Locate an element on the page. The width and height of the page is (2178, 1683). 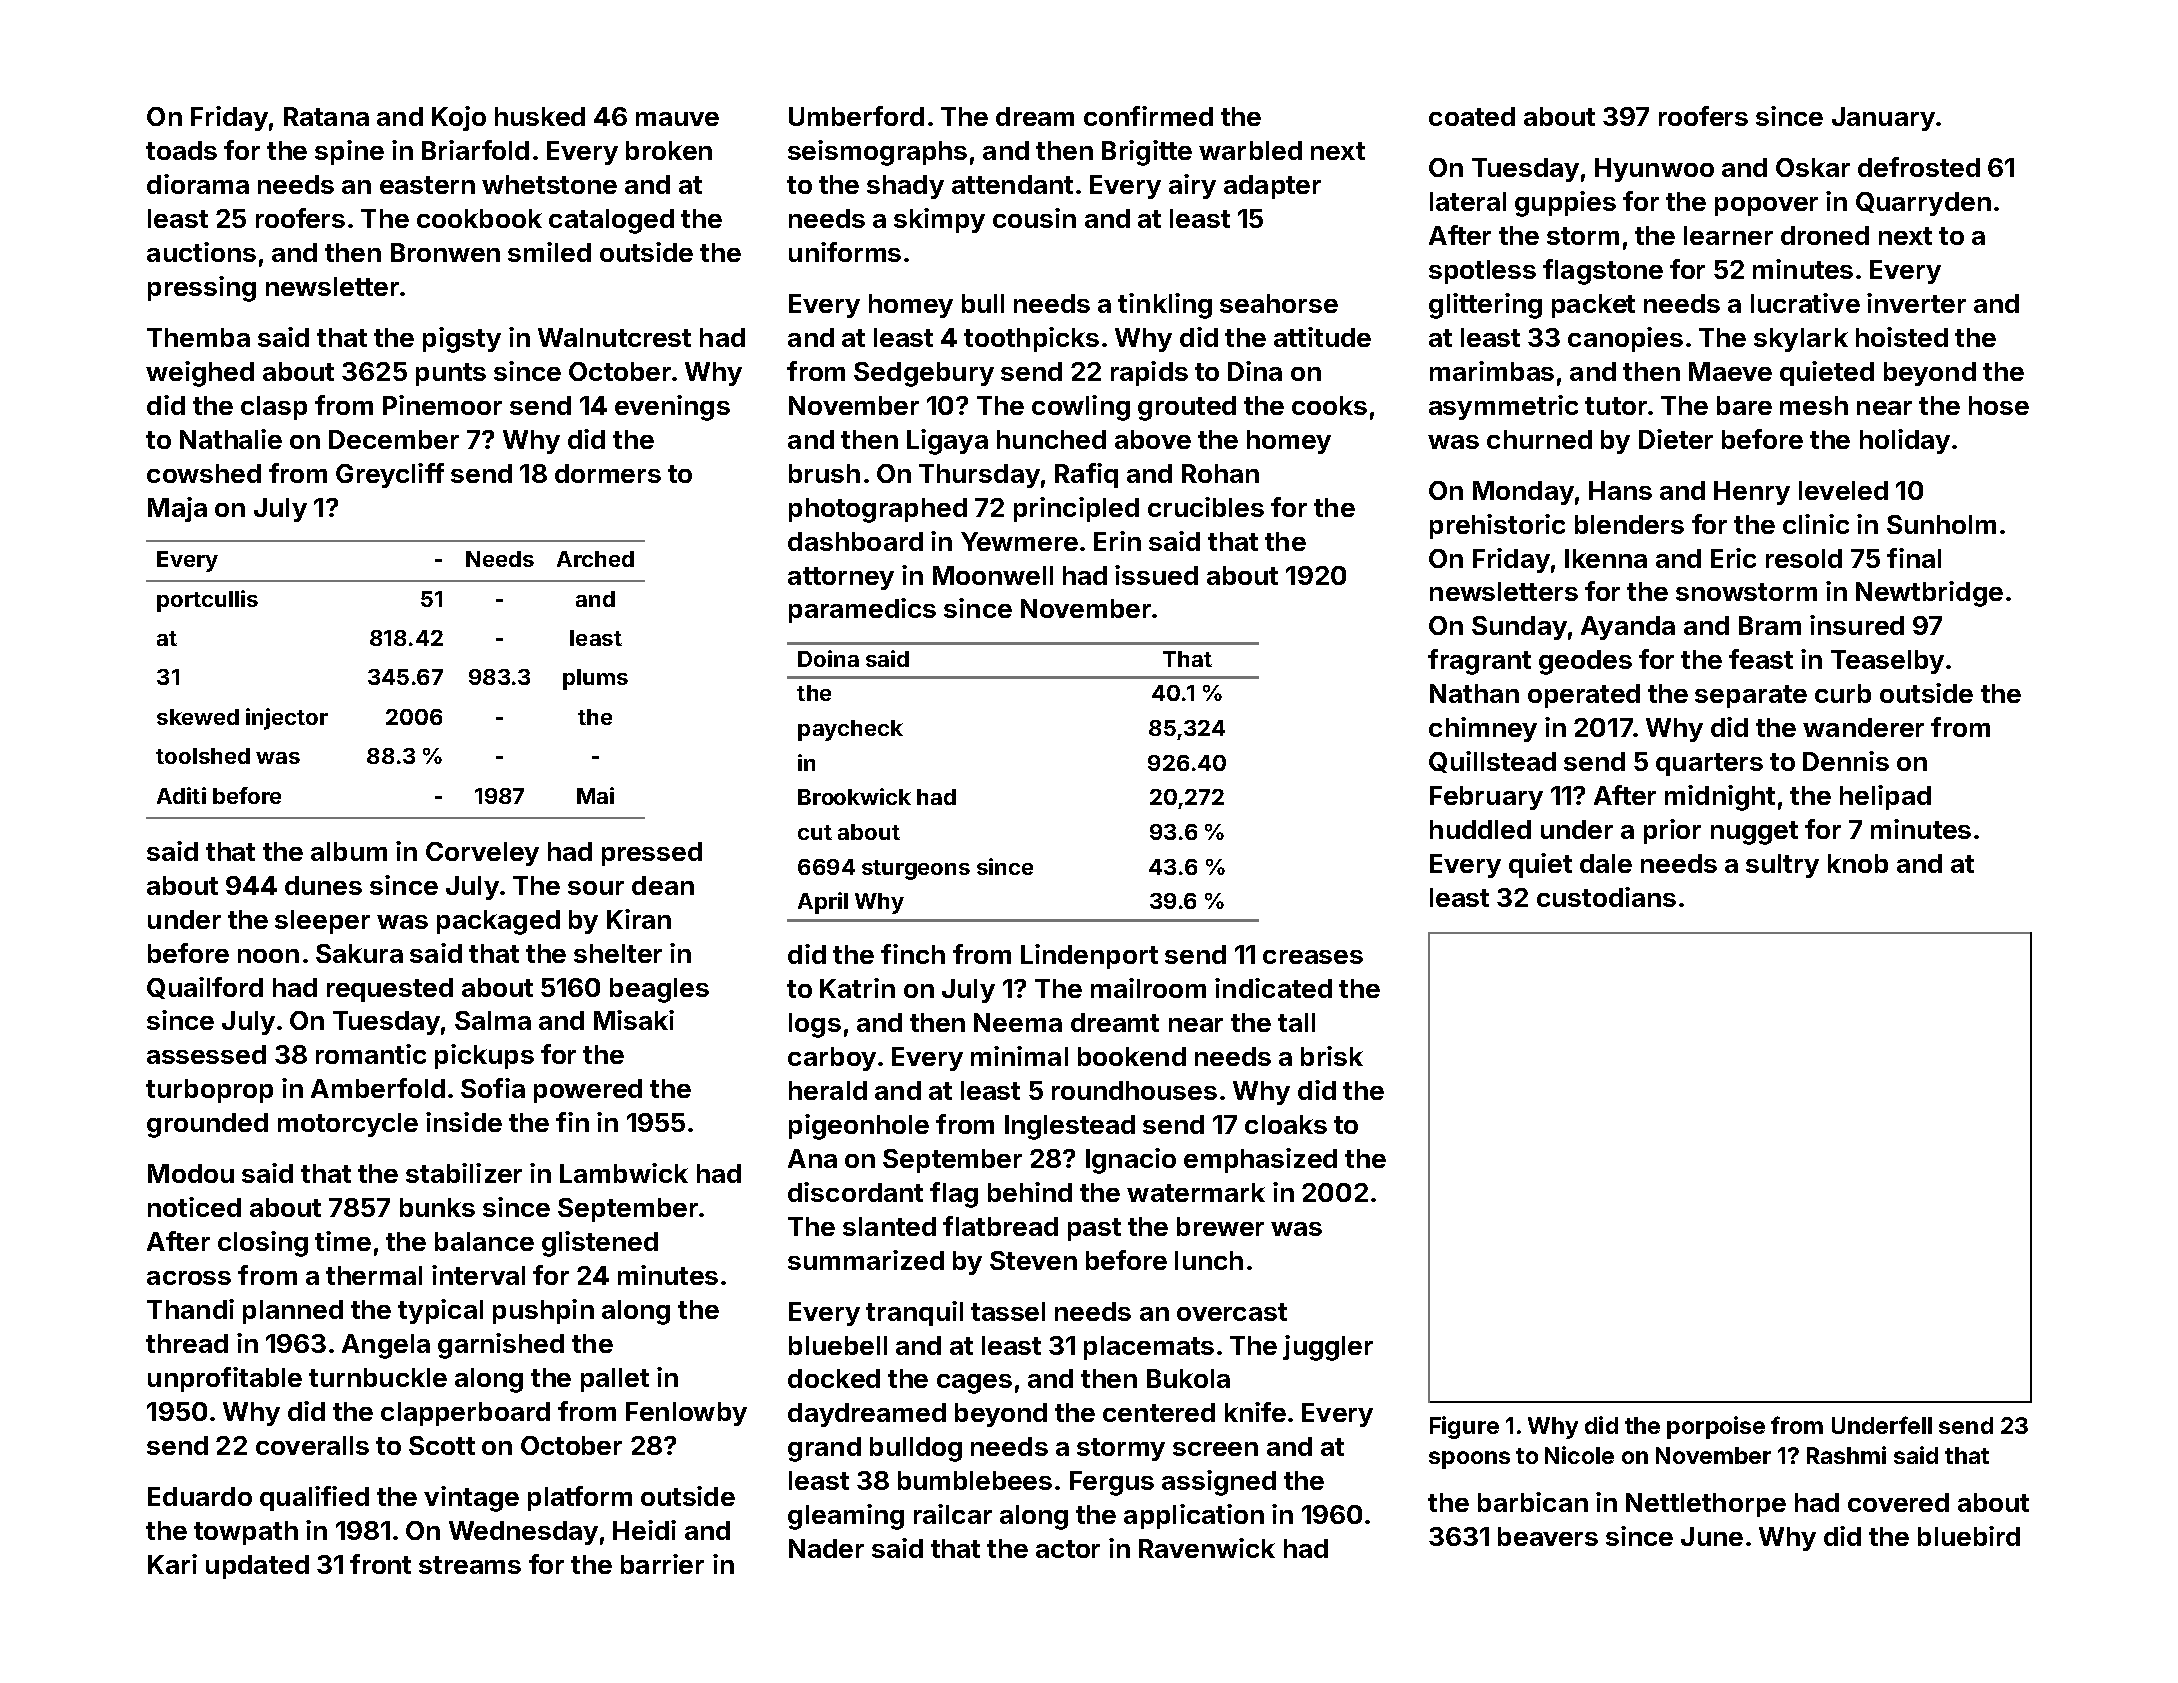
brewer is located at coordinates (1220, 1226).
